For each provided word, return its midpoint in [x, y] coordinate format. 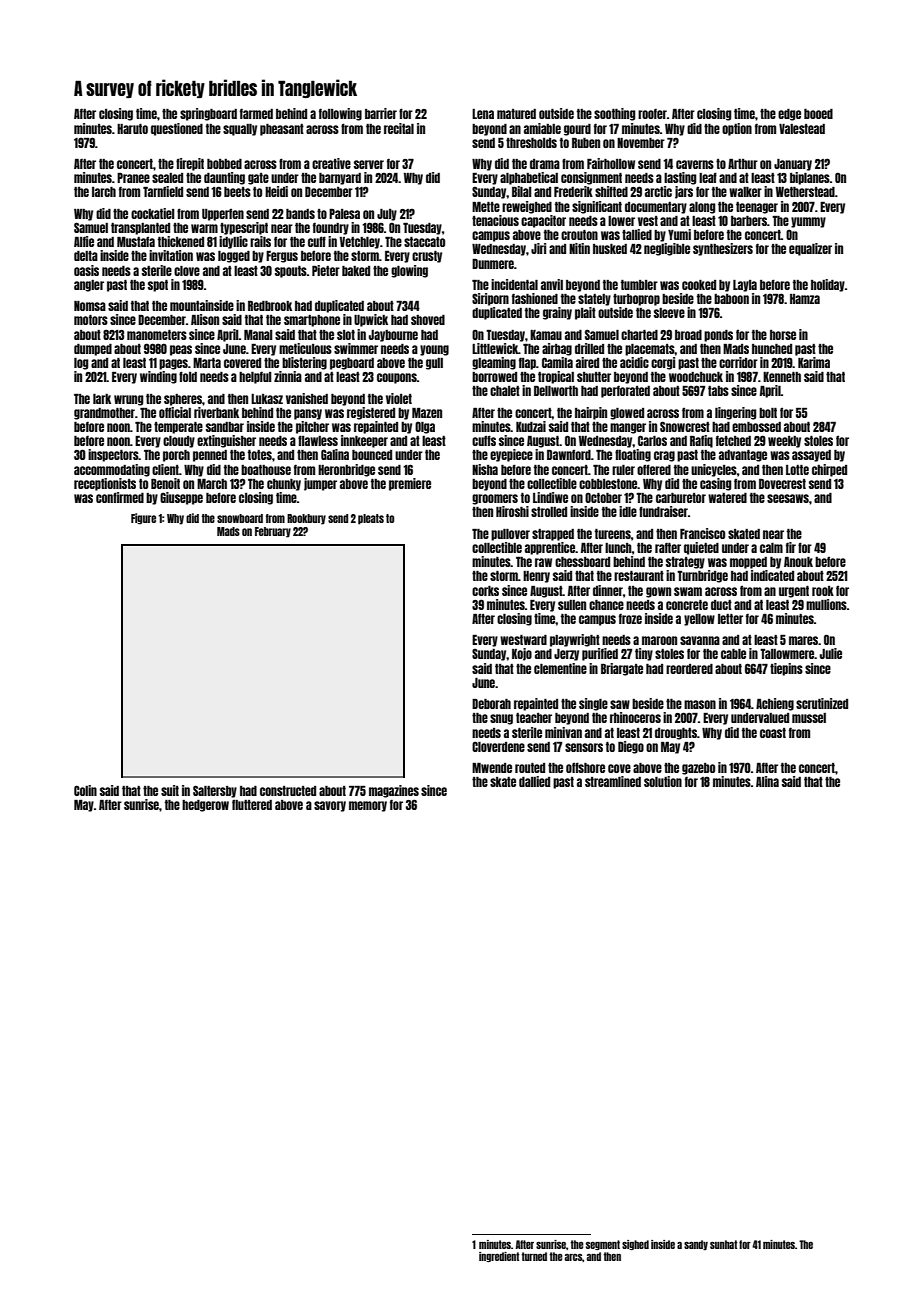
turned [534, 1256]
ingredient [499, 1257]
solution [663, 781]
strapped [553, 535]
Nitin [579, 248]
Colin [85, 790]
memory [368, 806]
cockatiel [153, 213]
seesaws [788, 498]
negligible [667, 249]
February [273, 532]
